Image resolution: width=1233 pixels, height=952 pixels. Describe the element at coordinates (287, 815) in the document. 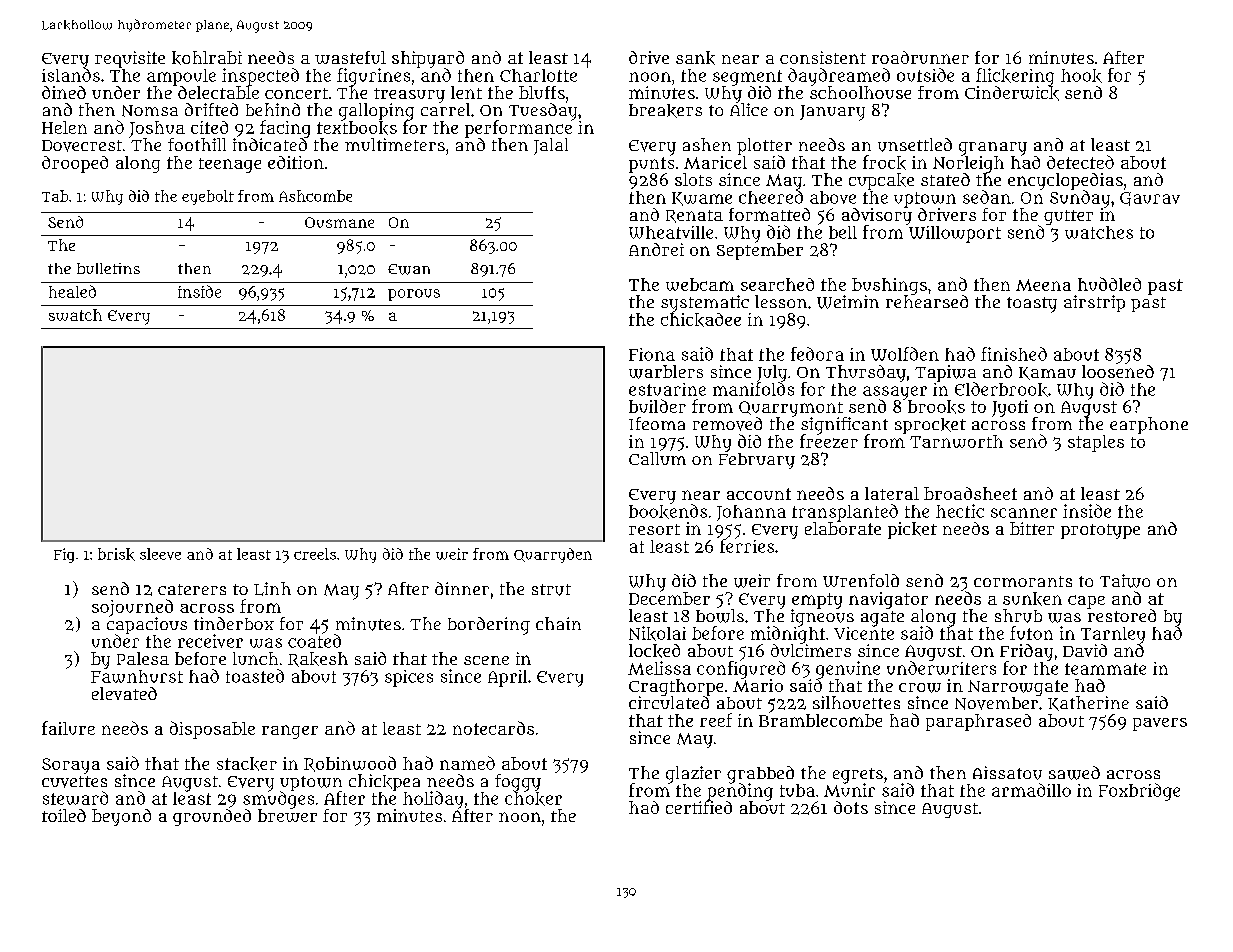

I see `brewer` at that location.
